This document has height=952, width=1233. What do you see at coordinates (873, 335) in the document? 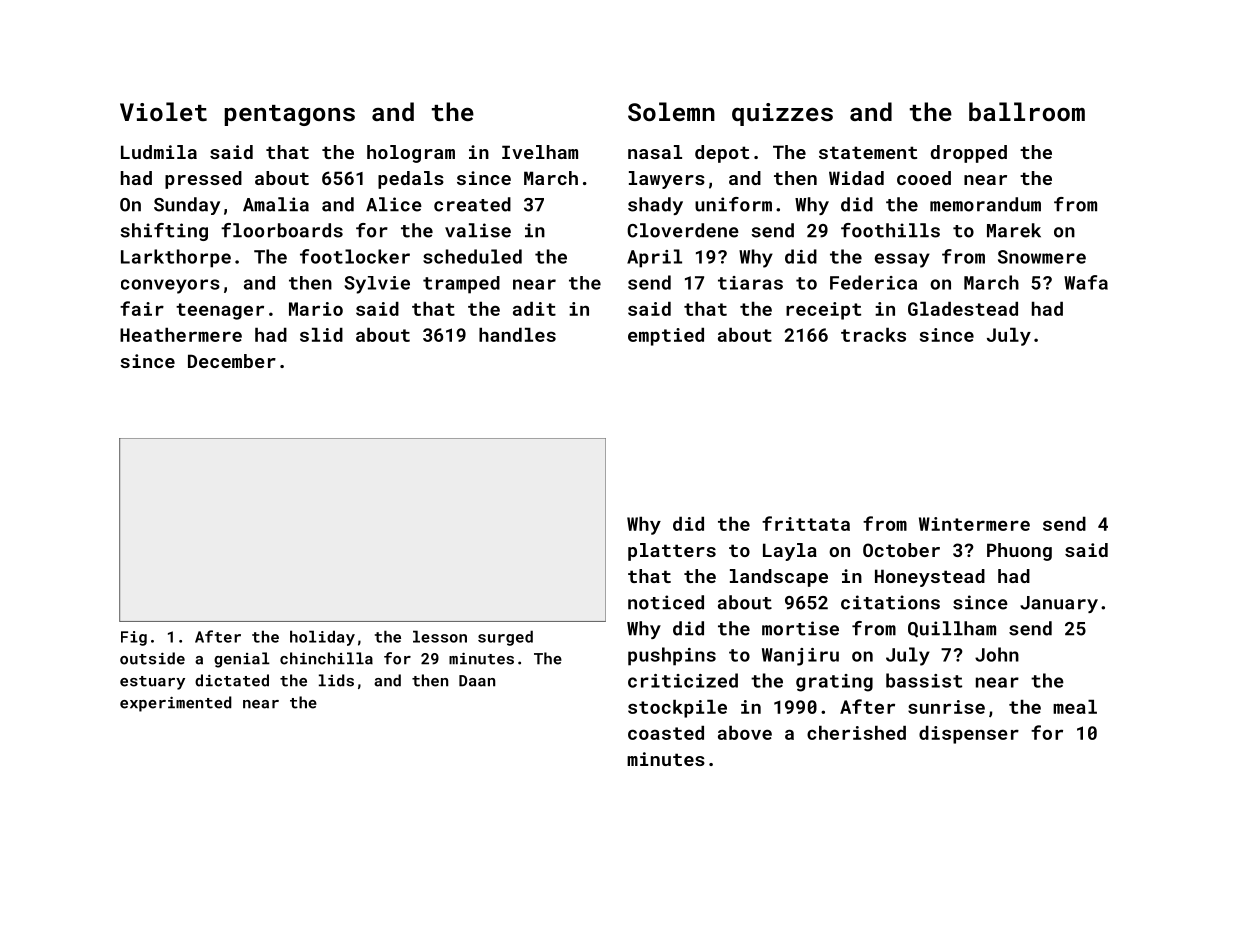
I see `tracks` at bounding box center [873, 335].
